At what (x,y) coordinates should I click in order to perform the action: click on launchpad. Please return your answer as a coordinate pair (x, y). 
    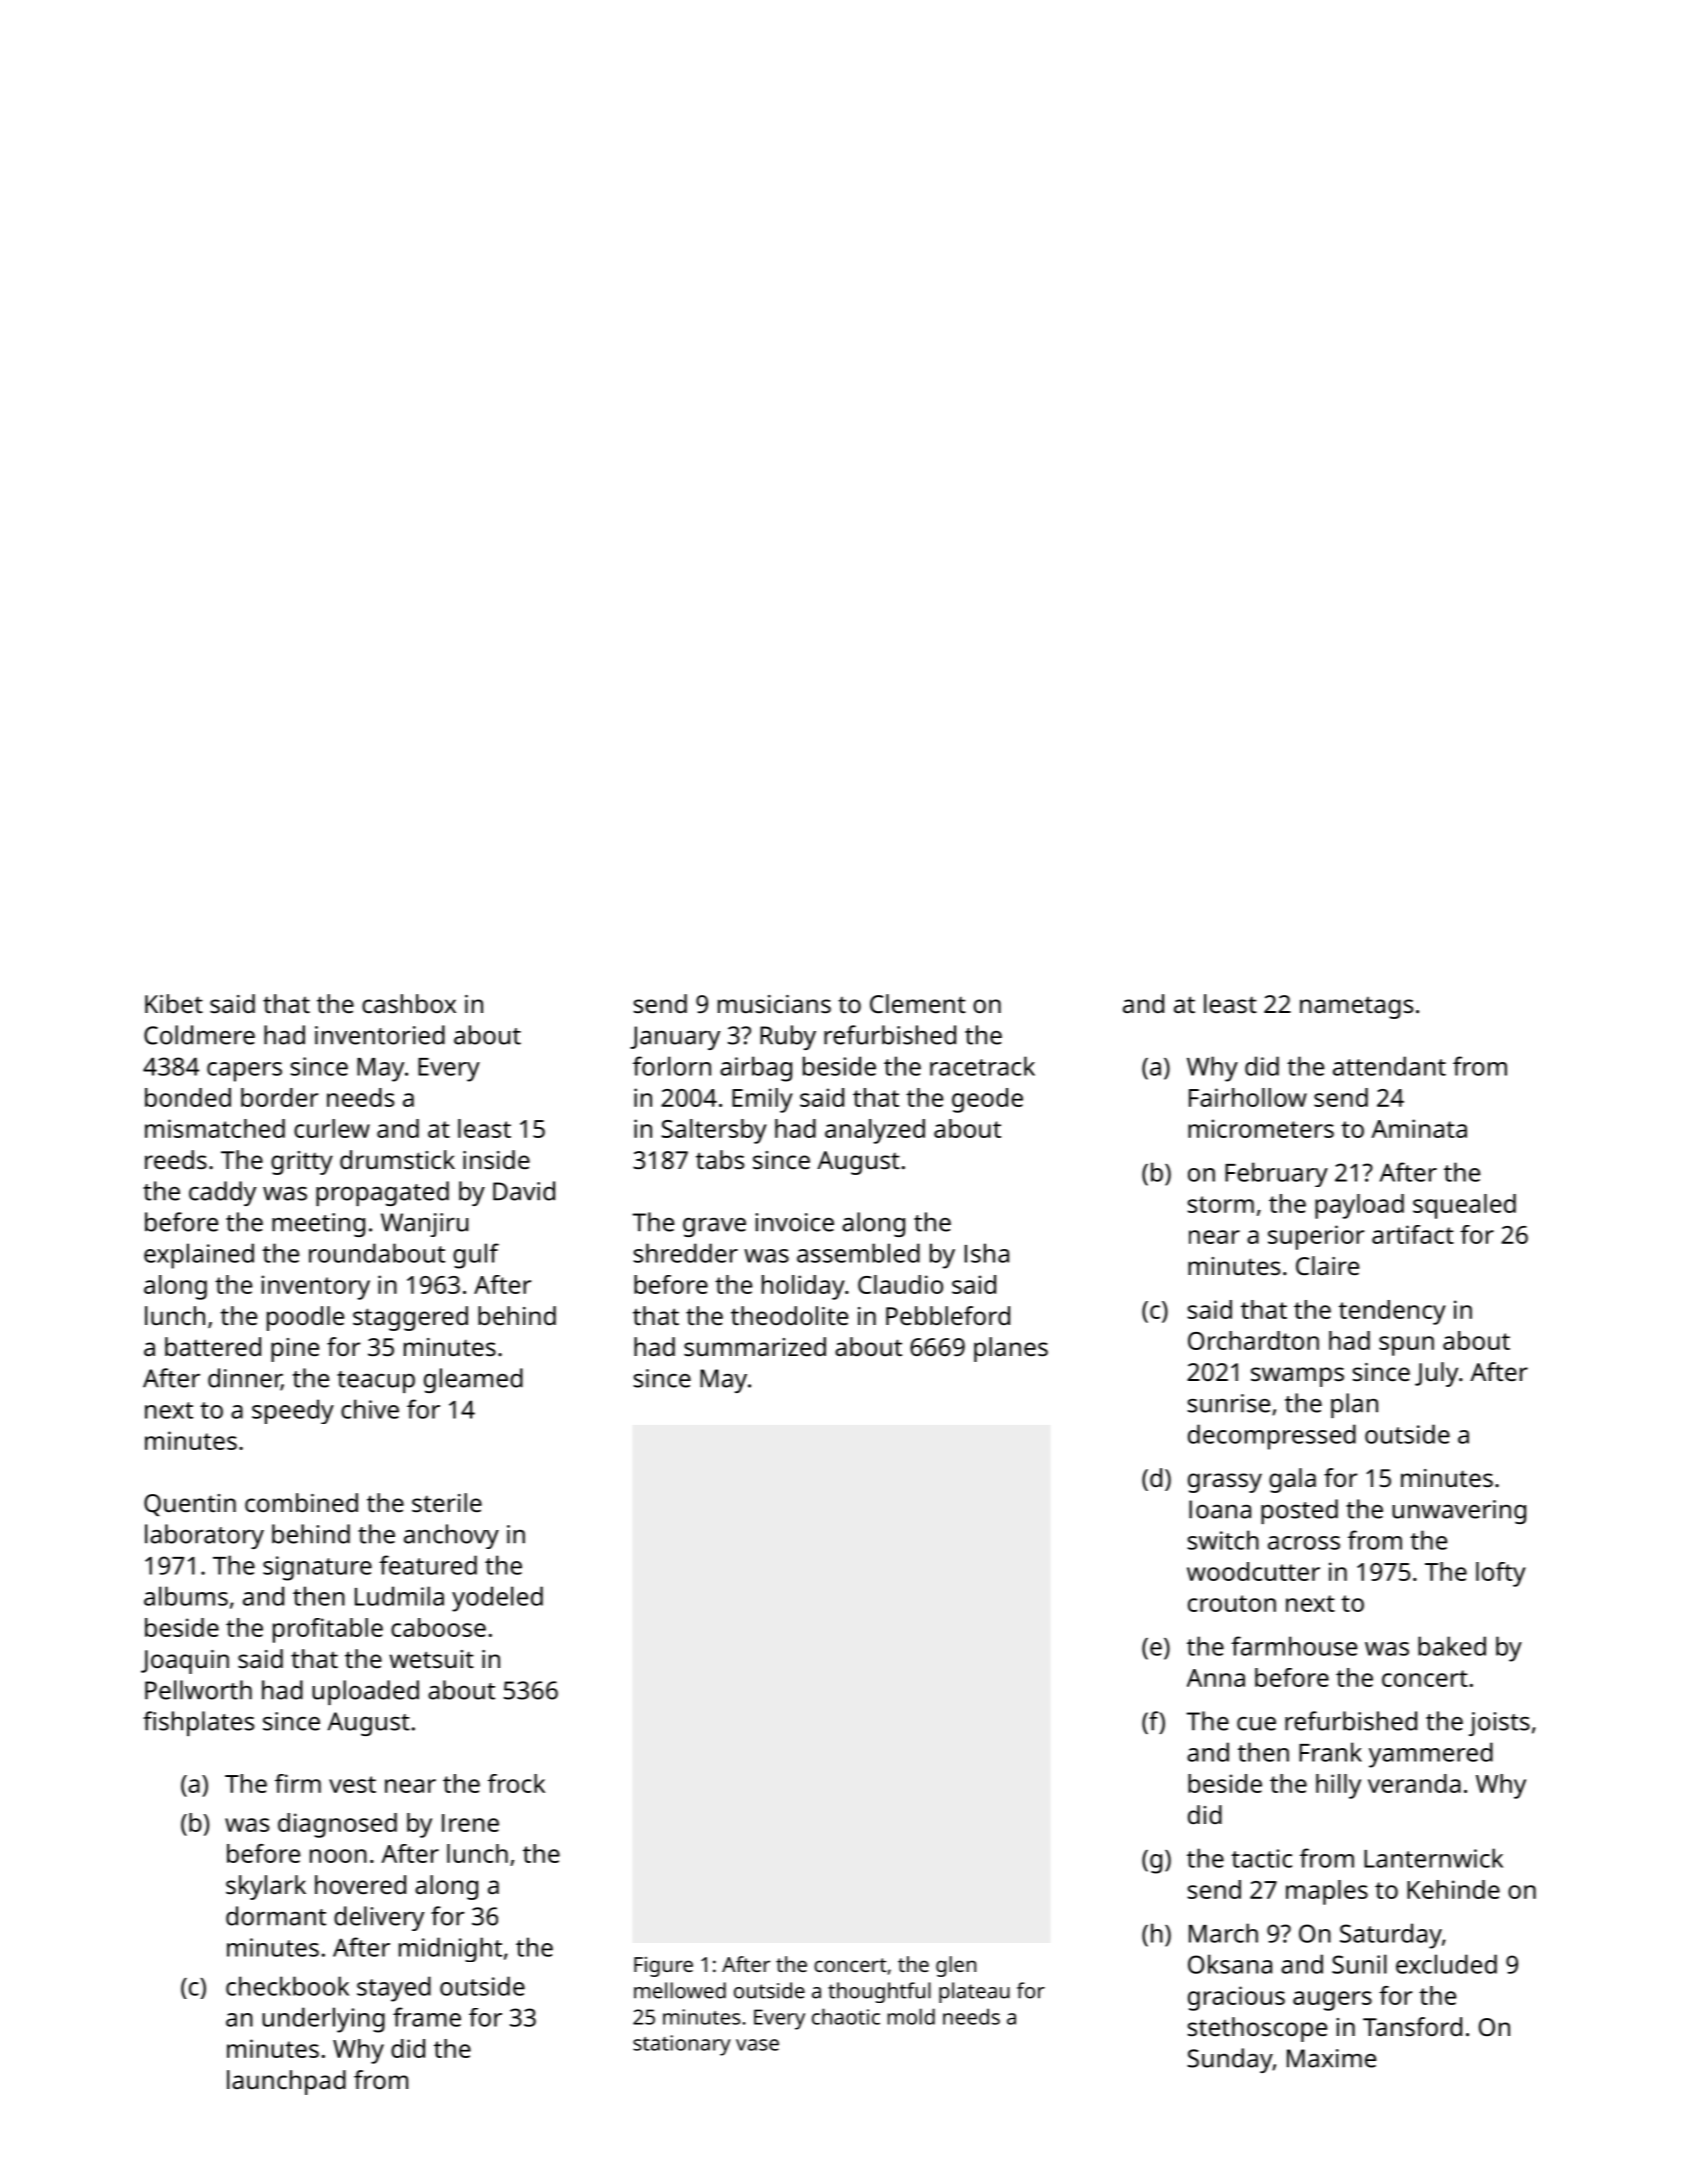
    Looking at the image, I should click on (286, 2082).
